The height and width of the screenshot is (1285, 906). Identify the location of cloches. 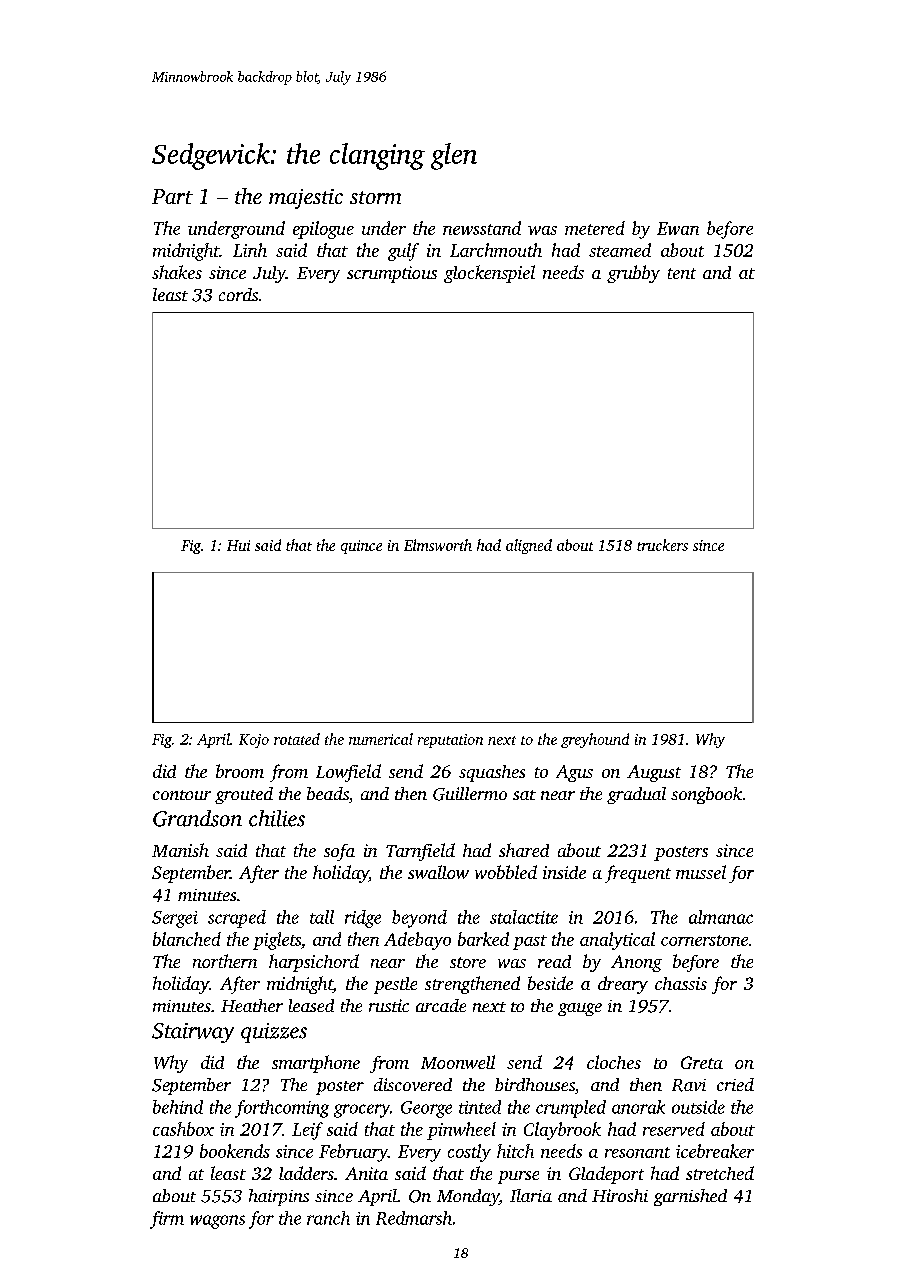
(614, 1062).
